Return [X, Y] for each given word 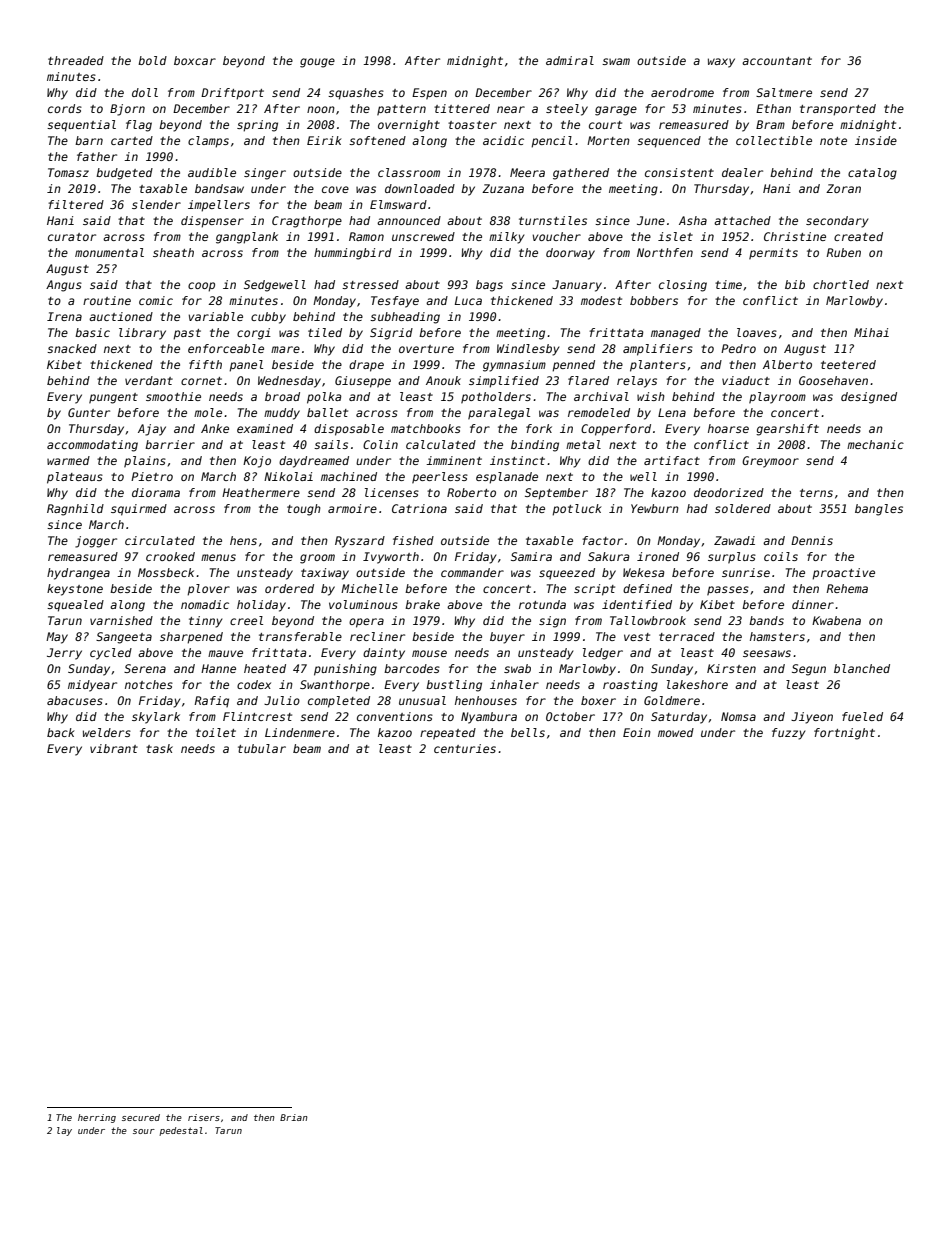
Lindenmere [300, 732]
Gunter [89, 412]
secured [141, 1117]
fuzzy [788, 734]
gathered [581, 174]
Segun [809, 670]
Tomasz [68, 172]
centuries [465, 748]
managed [676, 334]
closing [683, 286]
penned [573, 366]
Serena [145, 668]
